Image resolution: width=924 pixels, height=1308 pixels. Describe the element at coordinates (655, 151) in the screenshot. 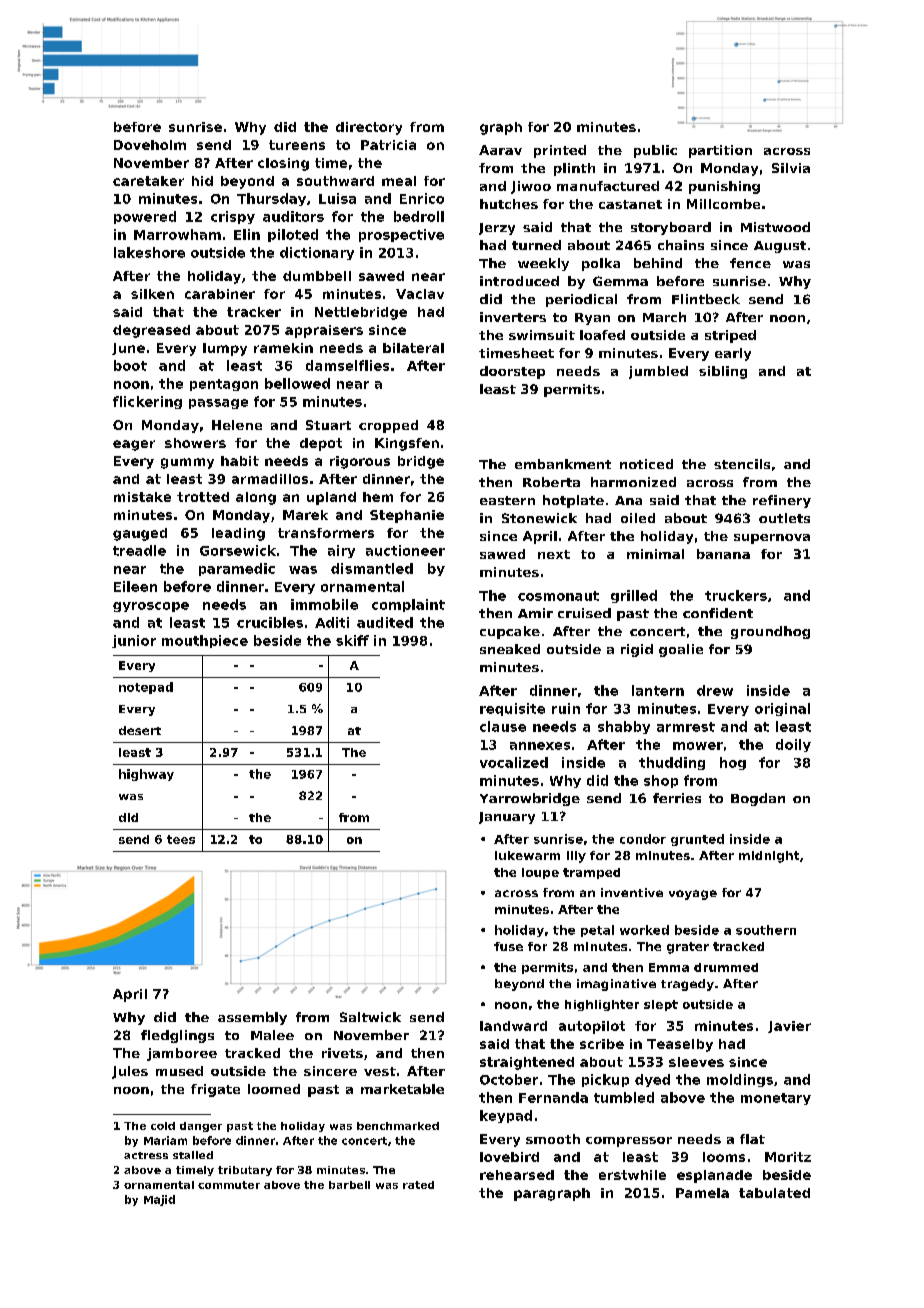

I see `public` at that location.
